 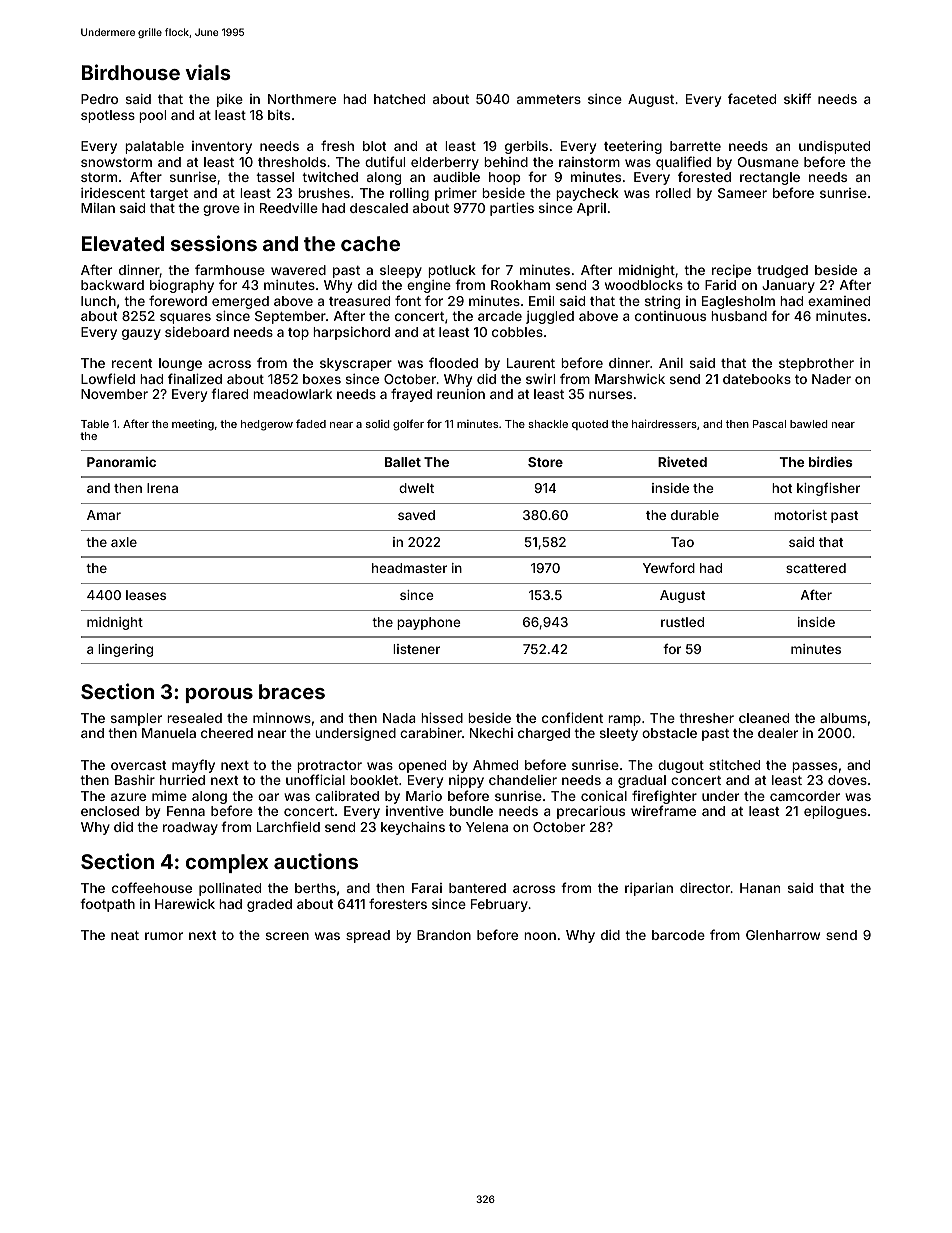 I want to click on barrette, so click(x=695, y=146).
